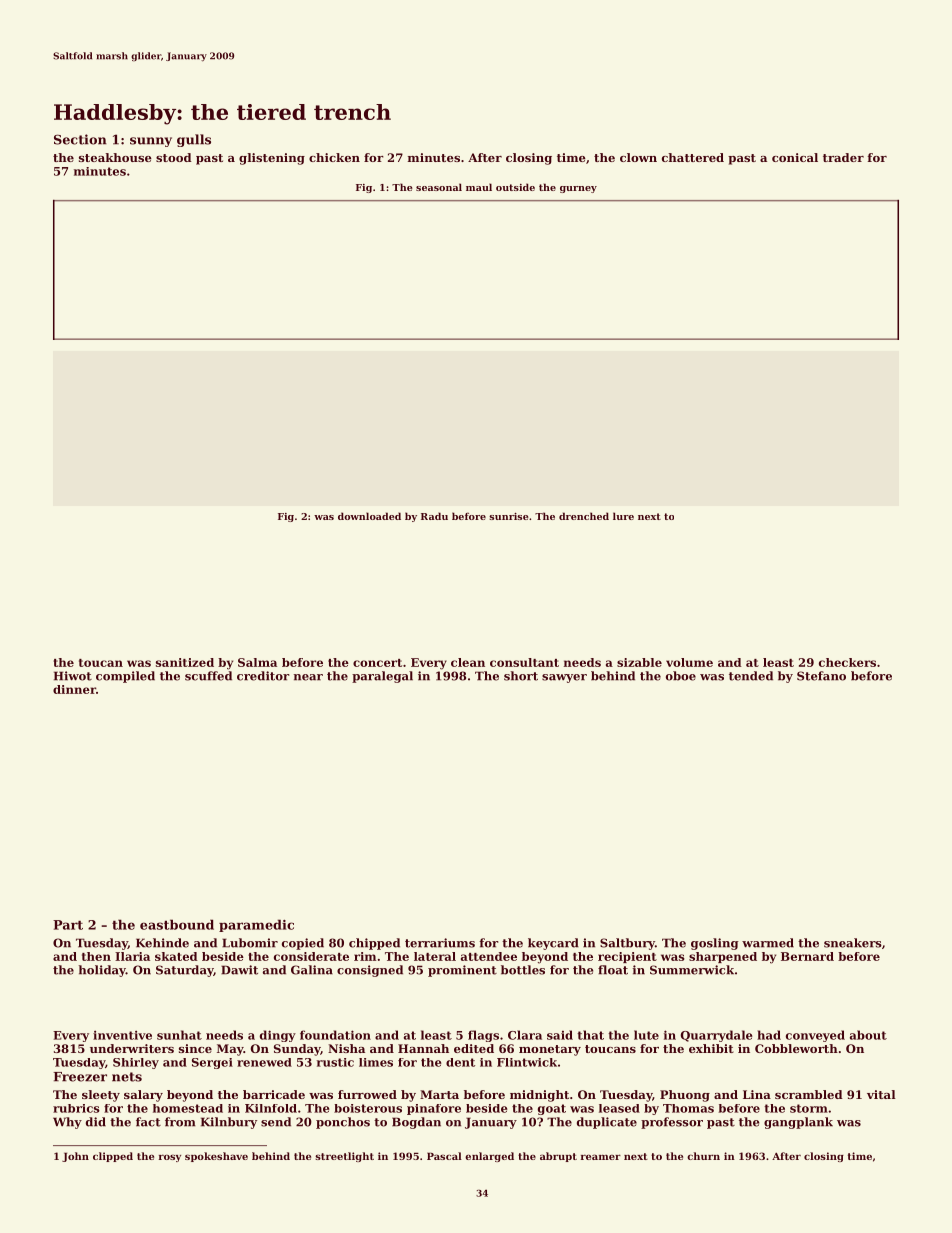 This screenshot has width=952, height=1233. What do you see at coordinates (74, 689) in the screenshot?
I see `dinner` at bounding box center [74, 689].
